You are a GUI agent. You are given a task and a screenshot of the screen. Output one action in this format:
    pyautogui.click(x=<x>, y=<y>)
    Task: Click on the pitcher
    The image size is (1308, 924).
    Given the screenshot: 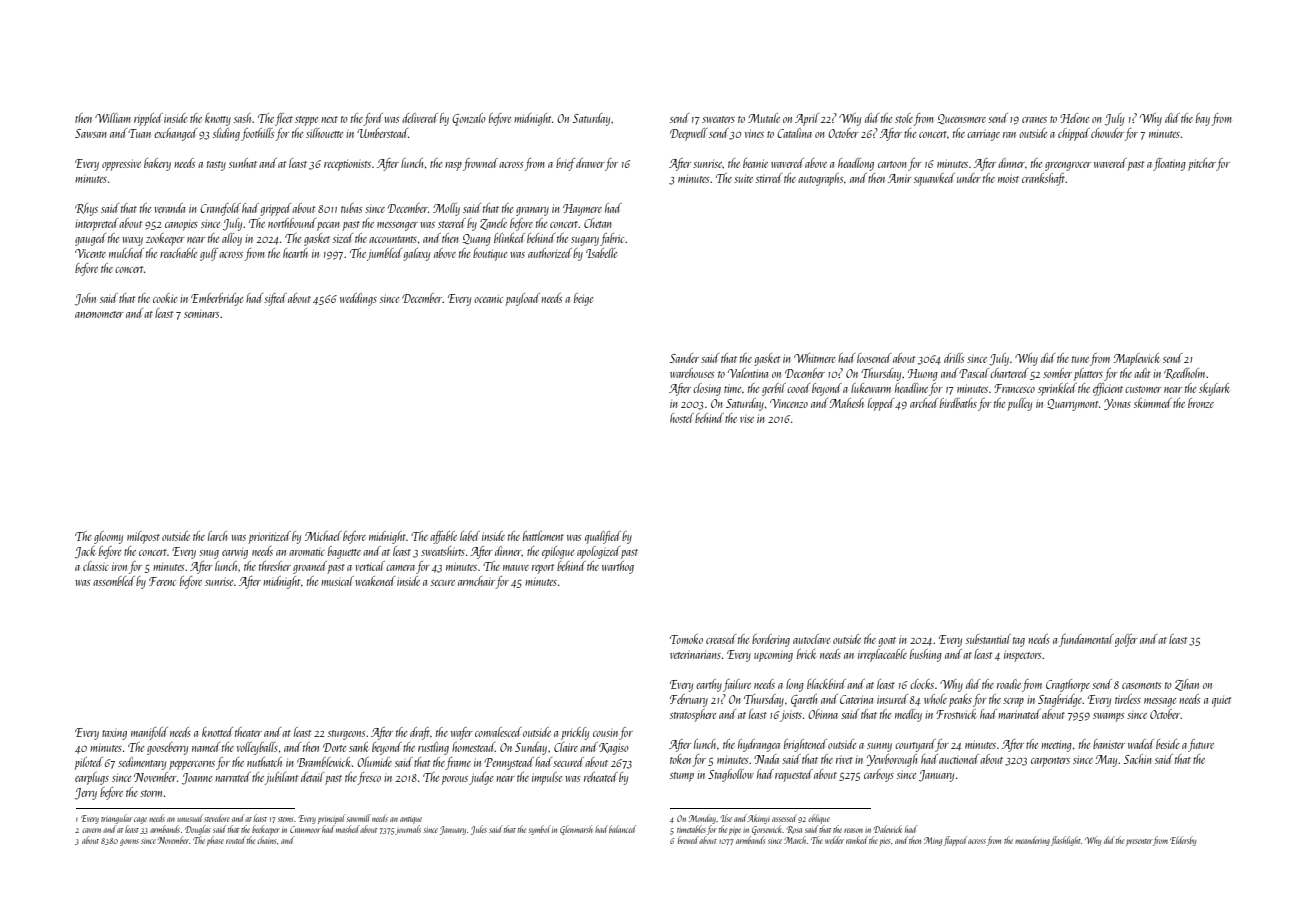 What is the action you would take?
    pyautogui.click(x=1202, y=164)
